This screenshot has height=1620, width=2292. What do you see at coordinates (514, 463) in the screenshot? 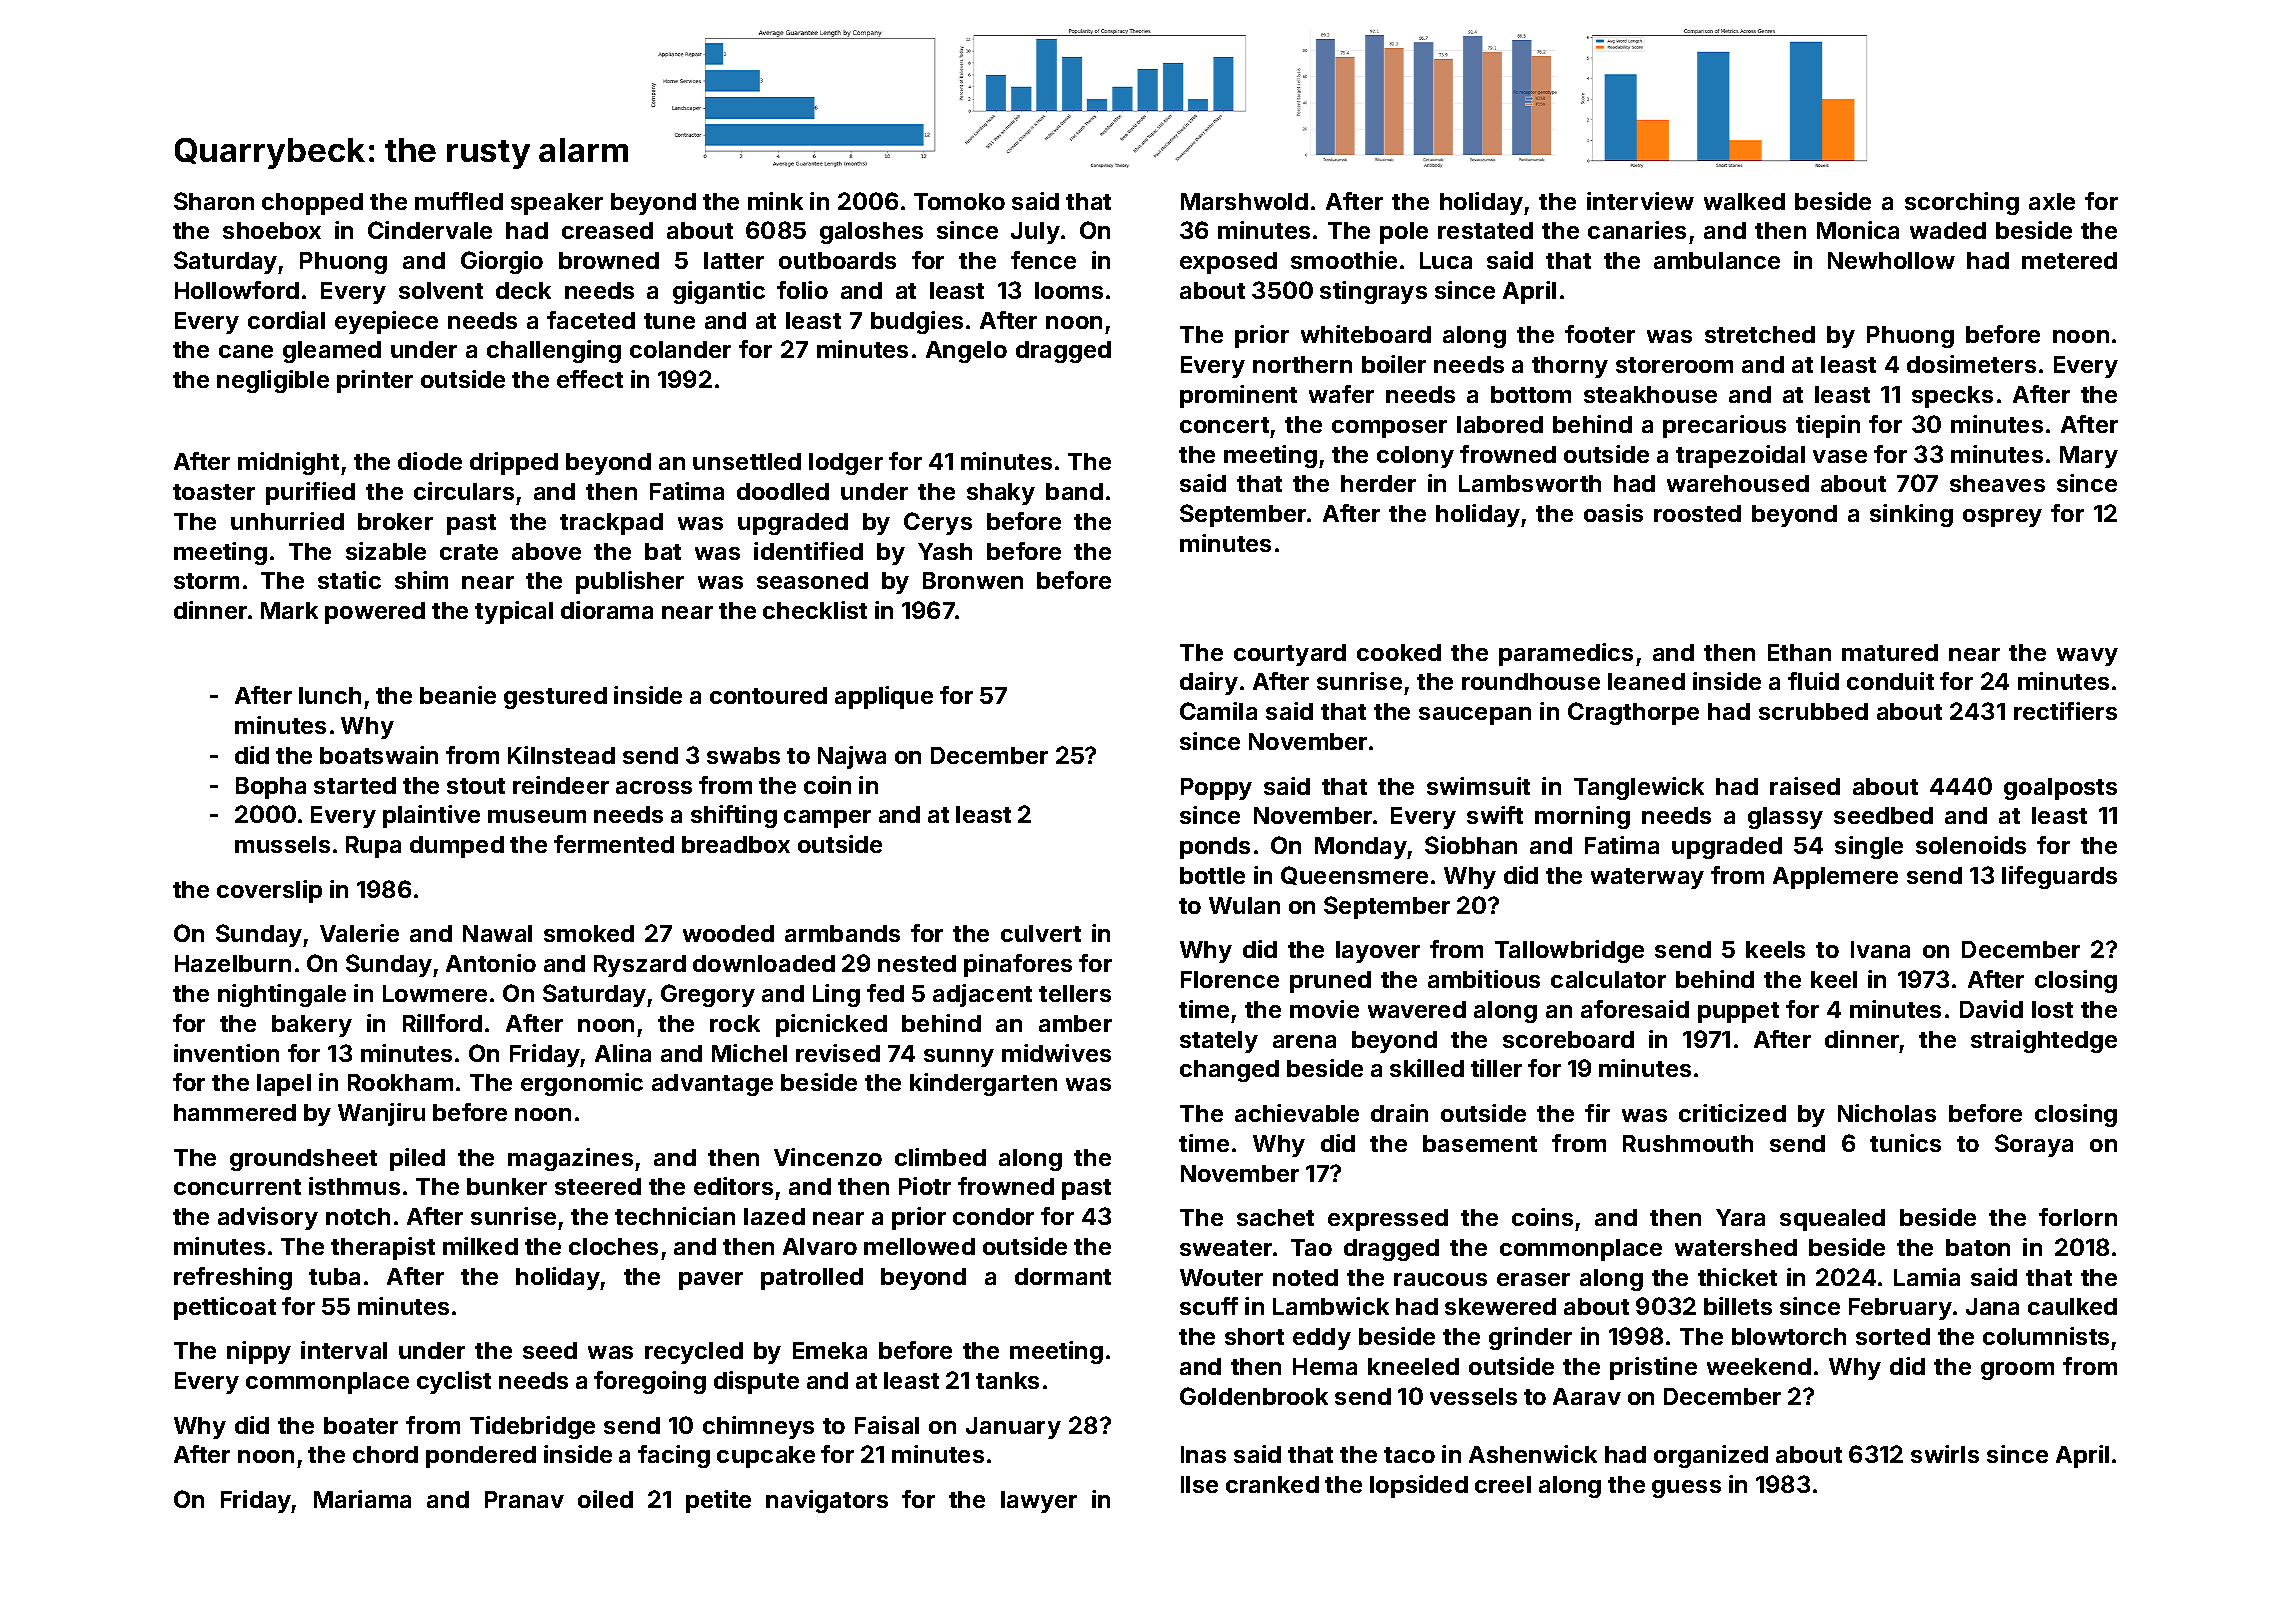
I see `dripped` at bounding box center [514, 463].
